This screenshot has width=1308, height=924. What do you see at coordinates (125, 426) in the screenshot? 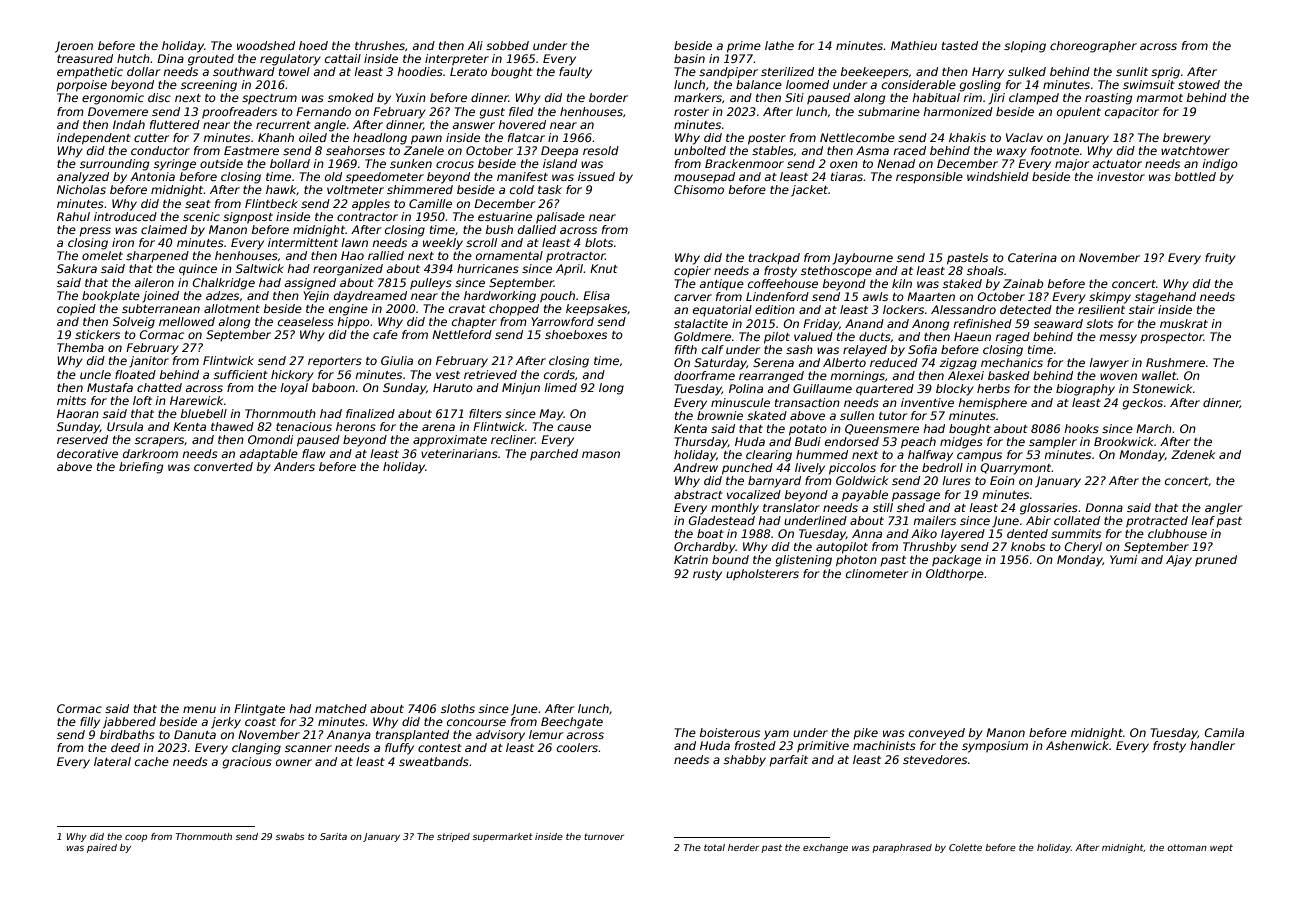
I see `Ursula` at bounding box center [125, 426].
